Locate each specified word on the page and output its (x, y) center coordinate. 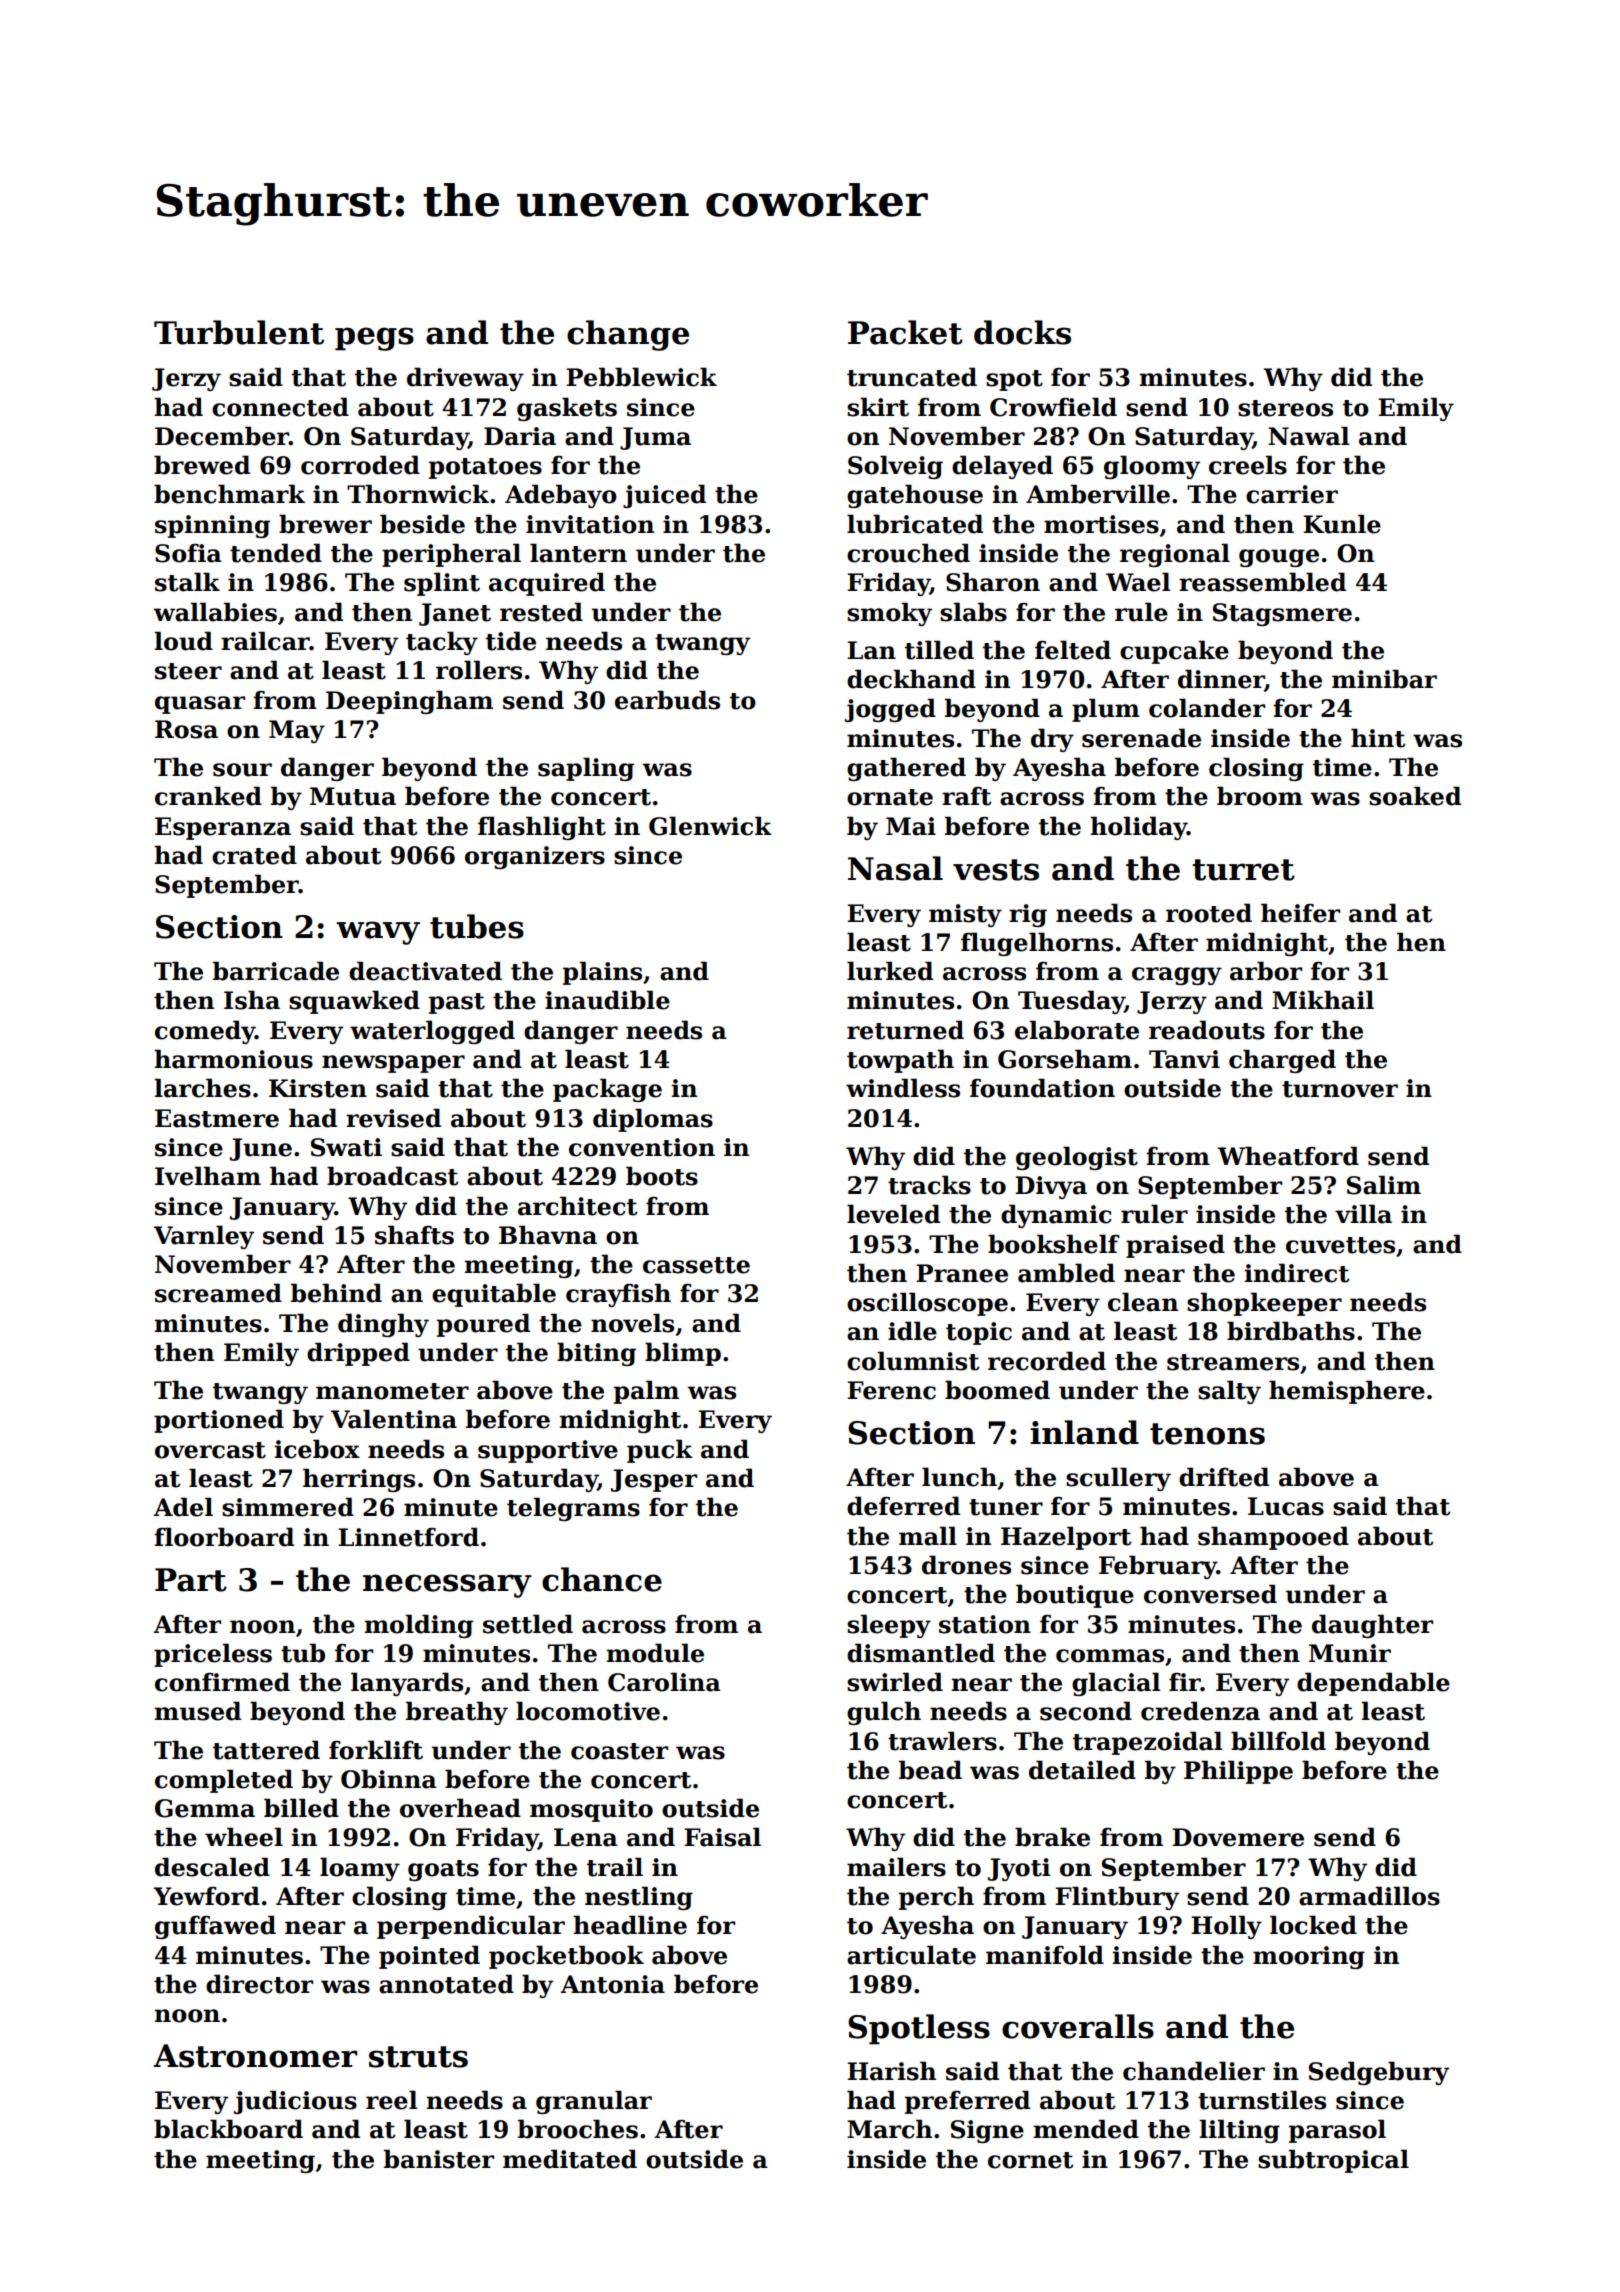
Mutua (353, 796)
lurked (890, 971)
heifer (1300, 913)
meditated (570, 2159)
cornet (1030, 2160)
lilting (1239, 2131)
